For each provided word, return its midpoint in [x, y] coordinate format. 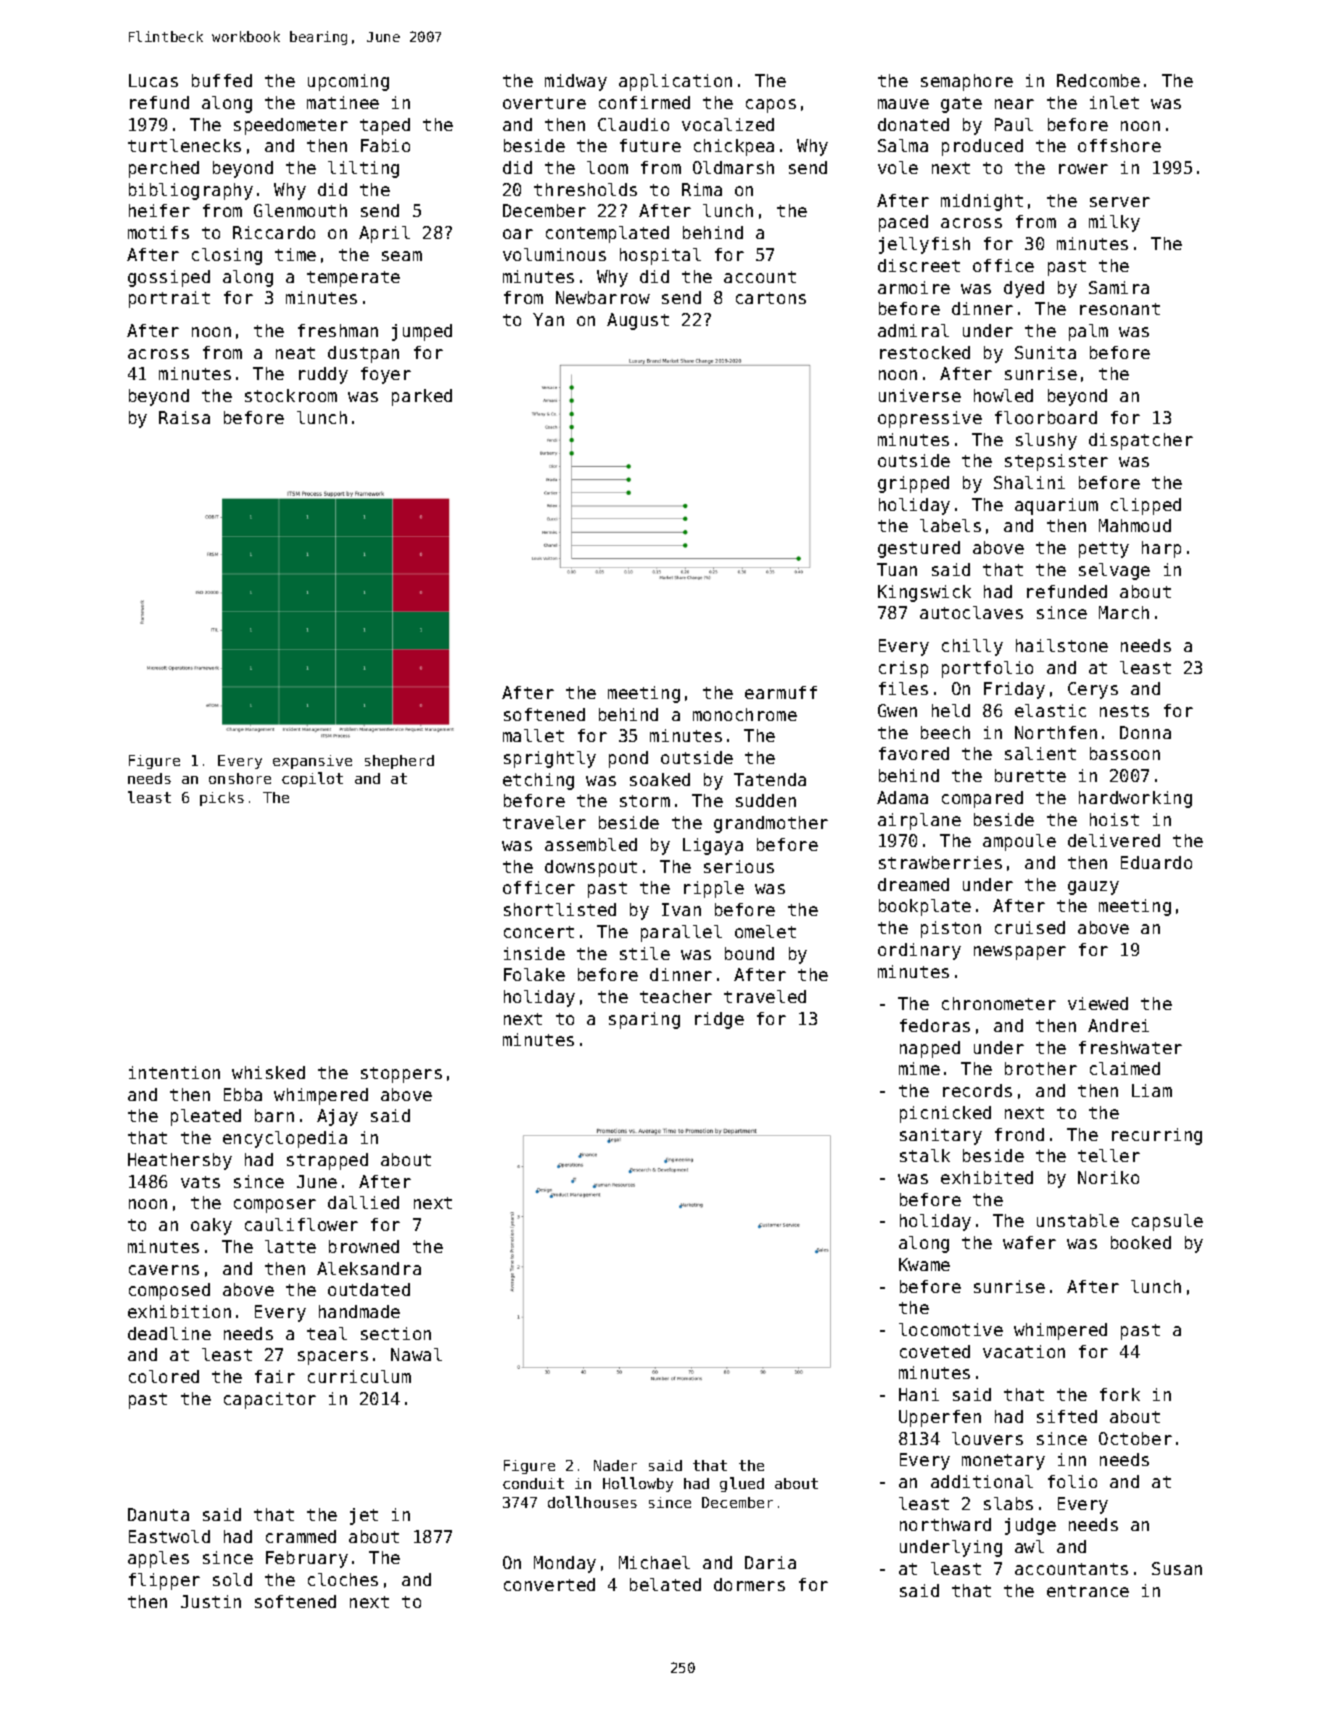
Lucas [153, 80]
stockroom [291, 395]
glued [742, 1484]
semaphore [967, 82]
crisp [903, 669]
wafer [1029, 1242]
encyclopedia [285, 1139]
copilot [312, 779]
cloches [343, 1579]
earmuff [781, 692]
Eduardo [1156, 862]
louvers [987, 1438]
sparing [644, 1020]
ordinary [919, 951]
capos [771, 106]
